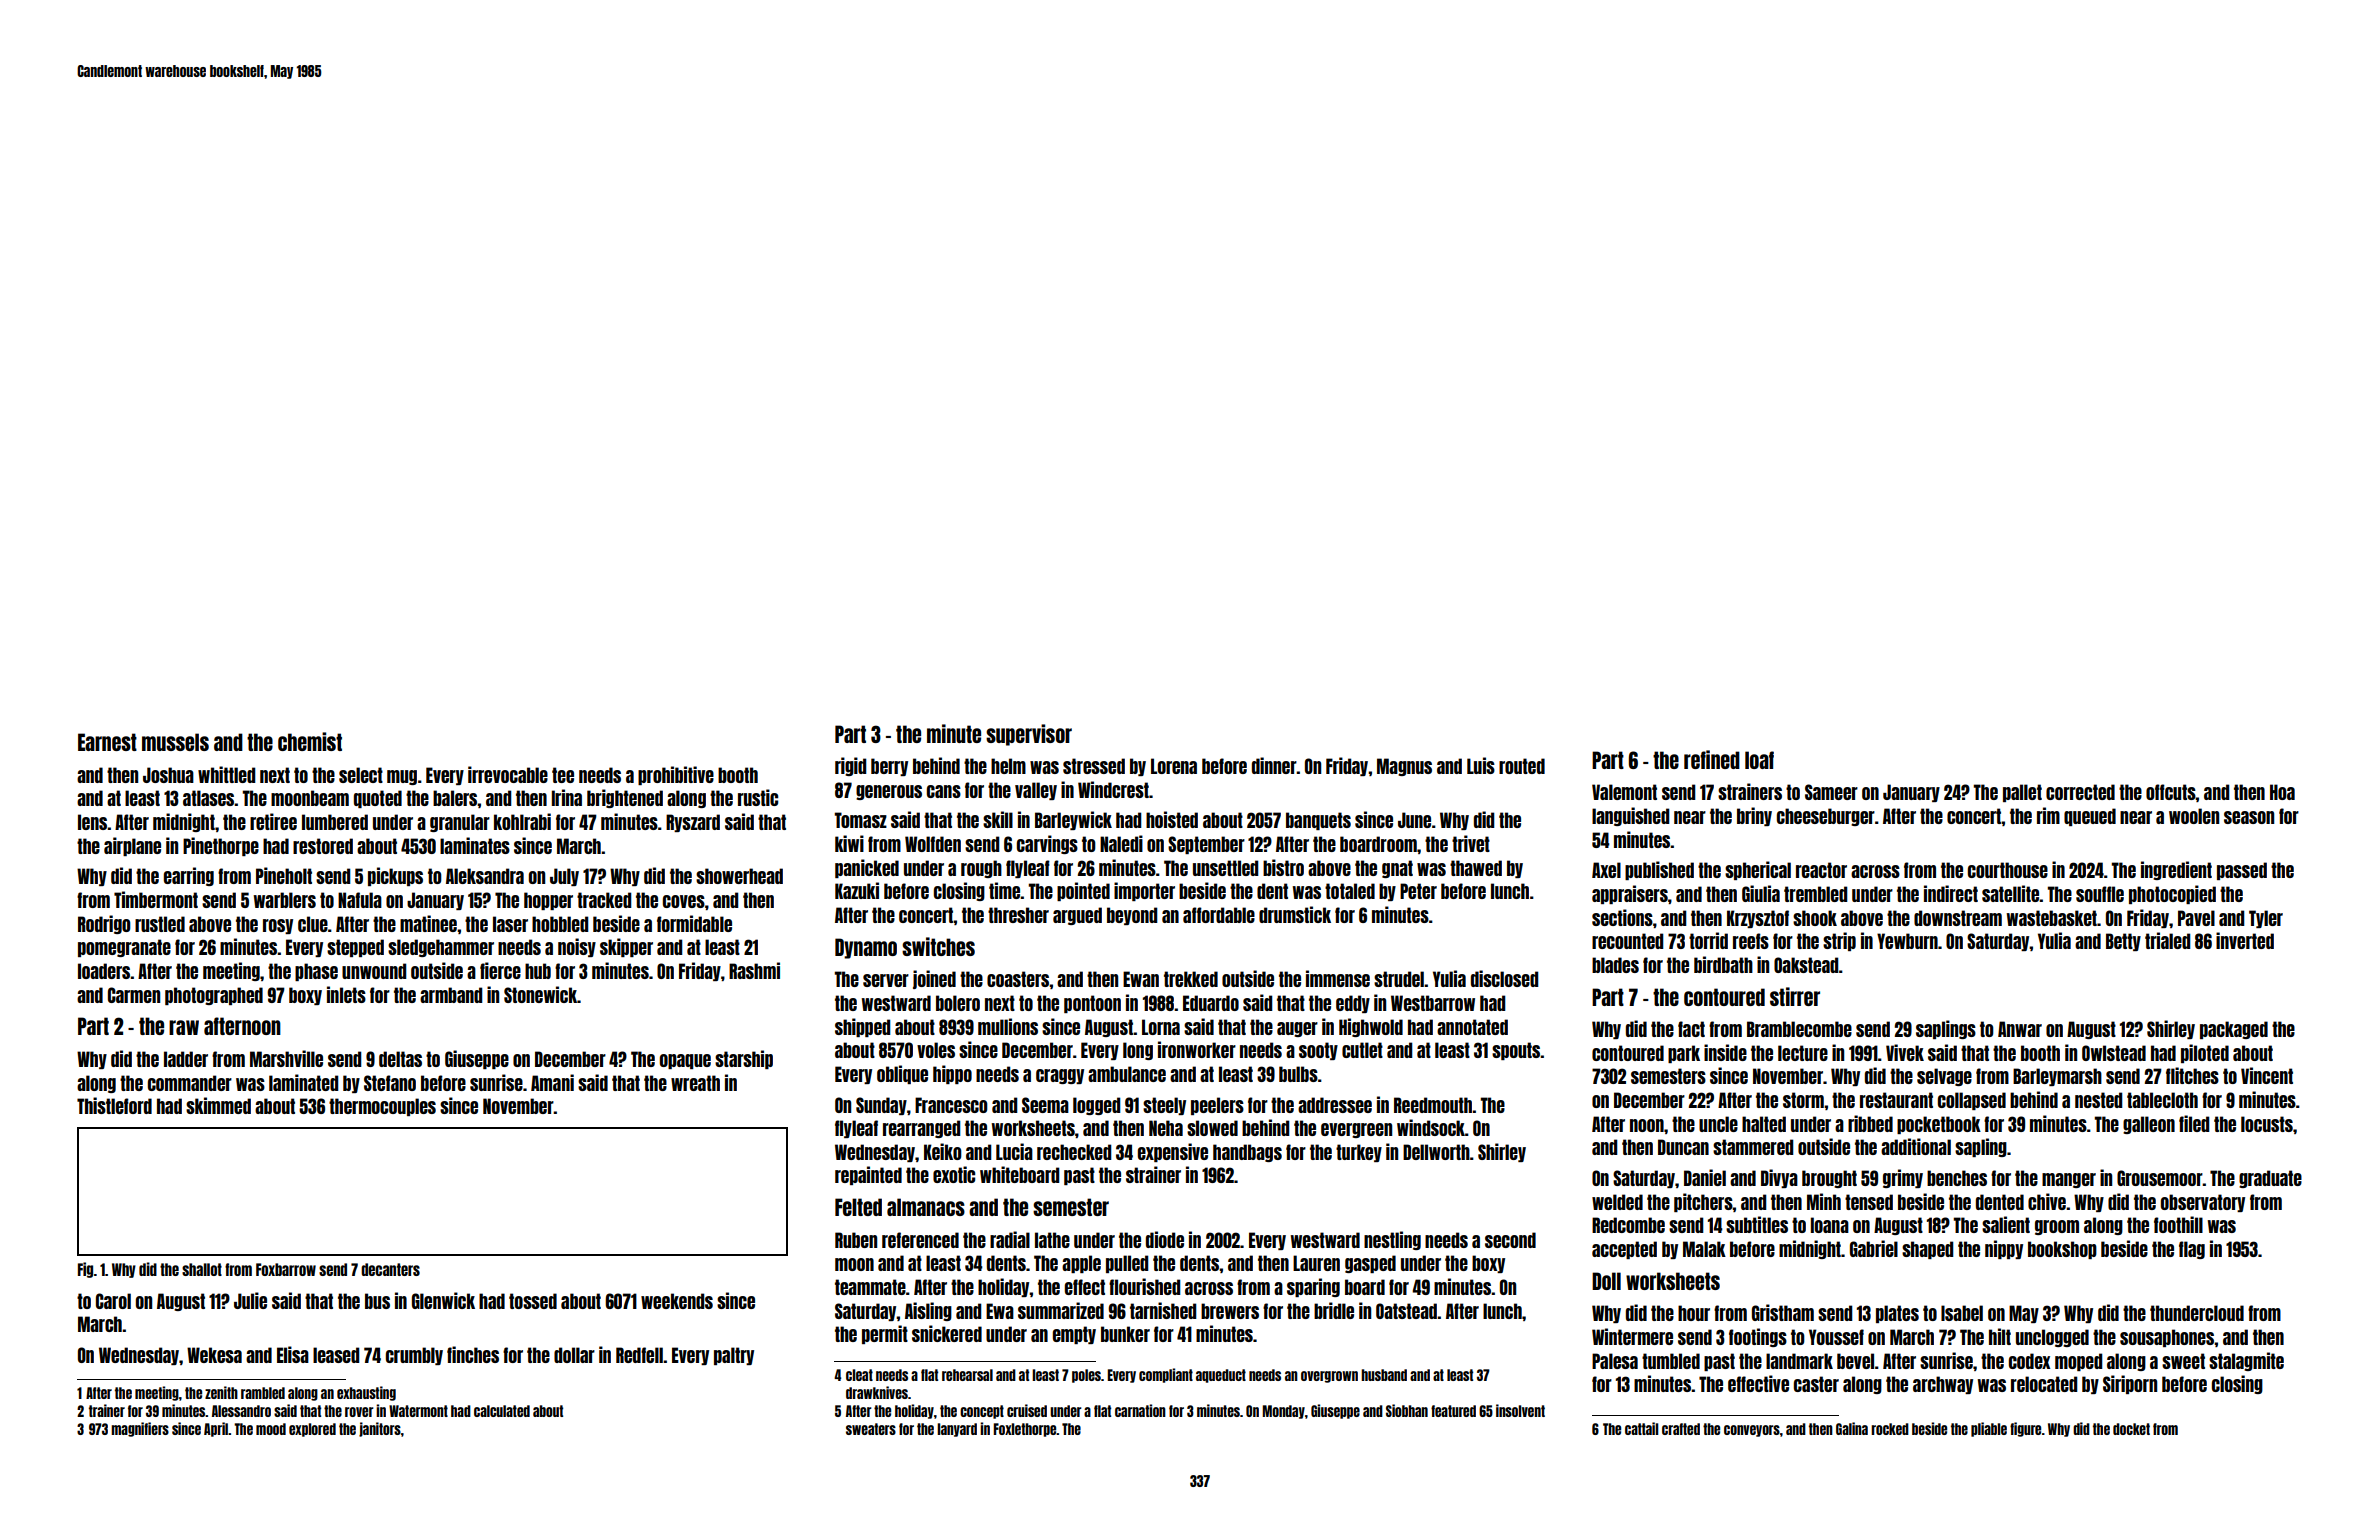 The image size is (2380, 1540). What do you see at coordinates (2267, 1124) in the screenshot?
I see `locusts` at bounding box center [2267, 1124].
